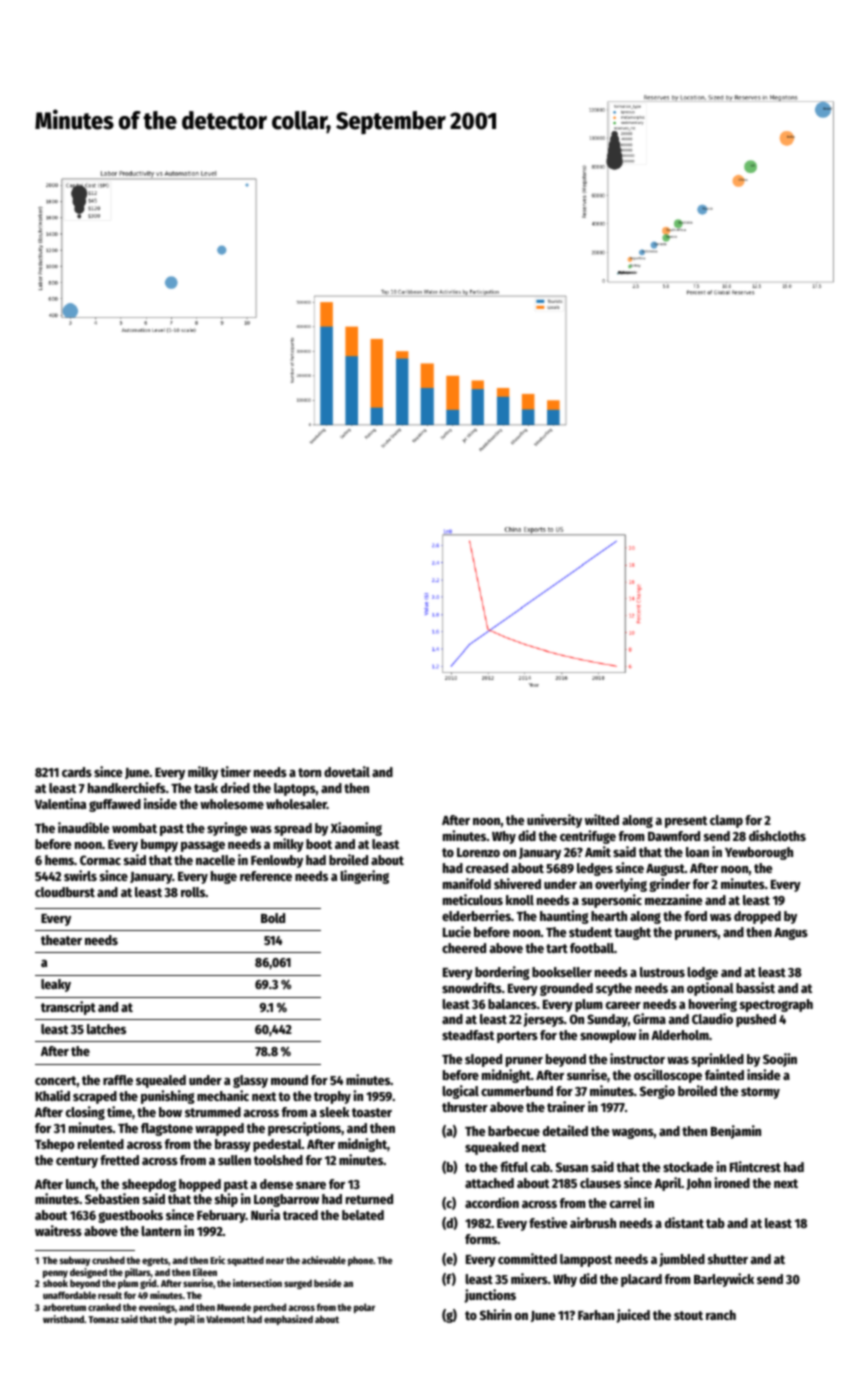 This screenshot has width=849, height=1400. What do you see at coordinates (726, 821) in the screenshot?
I see `clamp` at bounding box center [726, 821].
